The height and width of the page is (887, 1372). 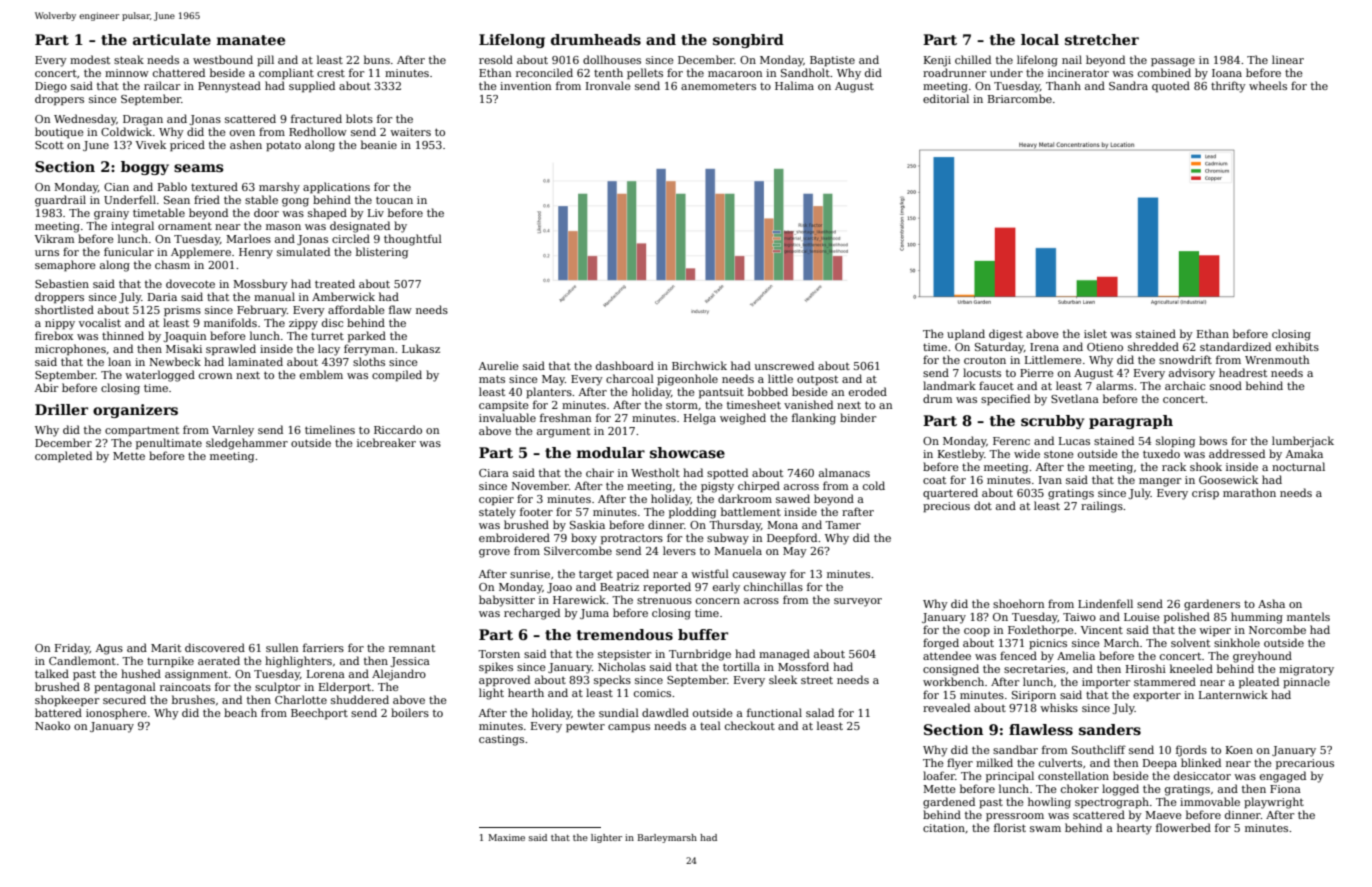 What do you see at coordinates (587, 524) in the page?
I see `Saskia` at bounding box center [587, 524].
